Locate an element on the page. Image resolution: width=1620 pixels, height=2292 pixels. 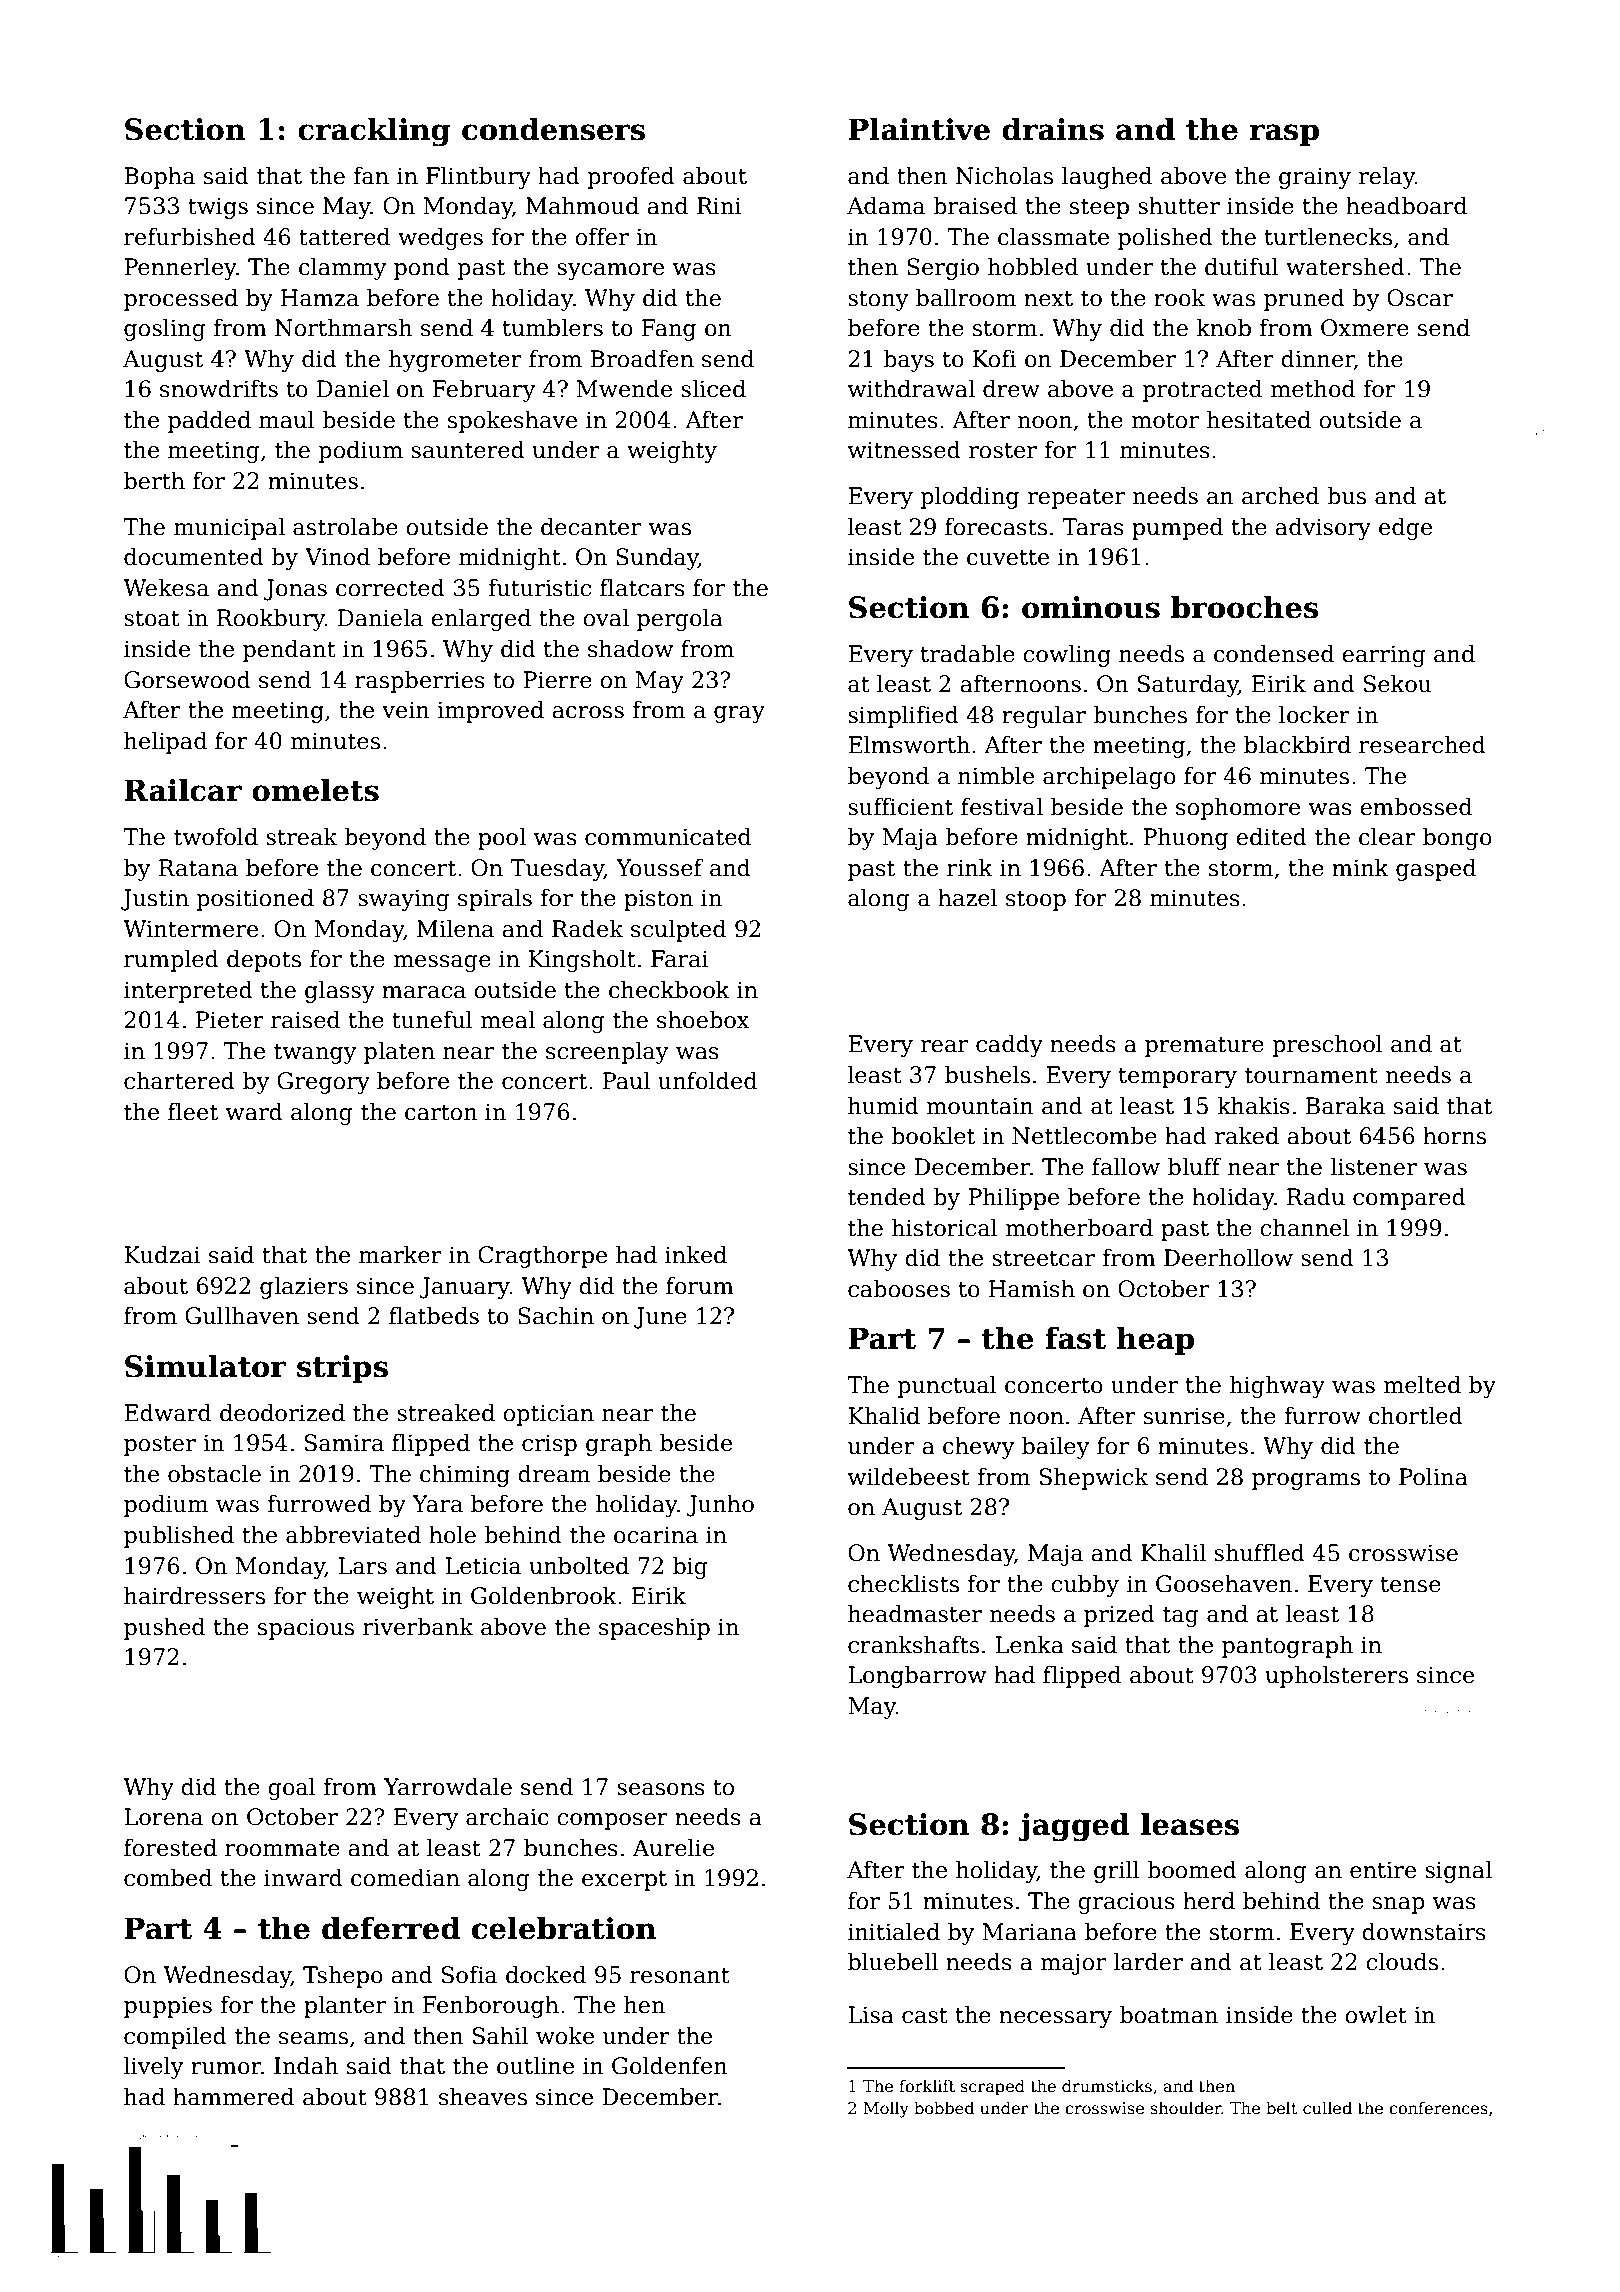
Jonas is located at coordinates (295, 590).
